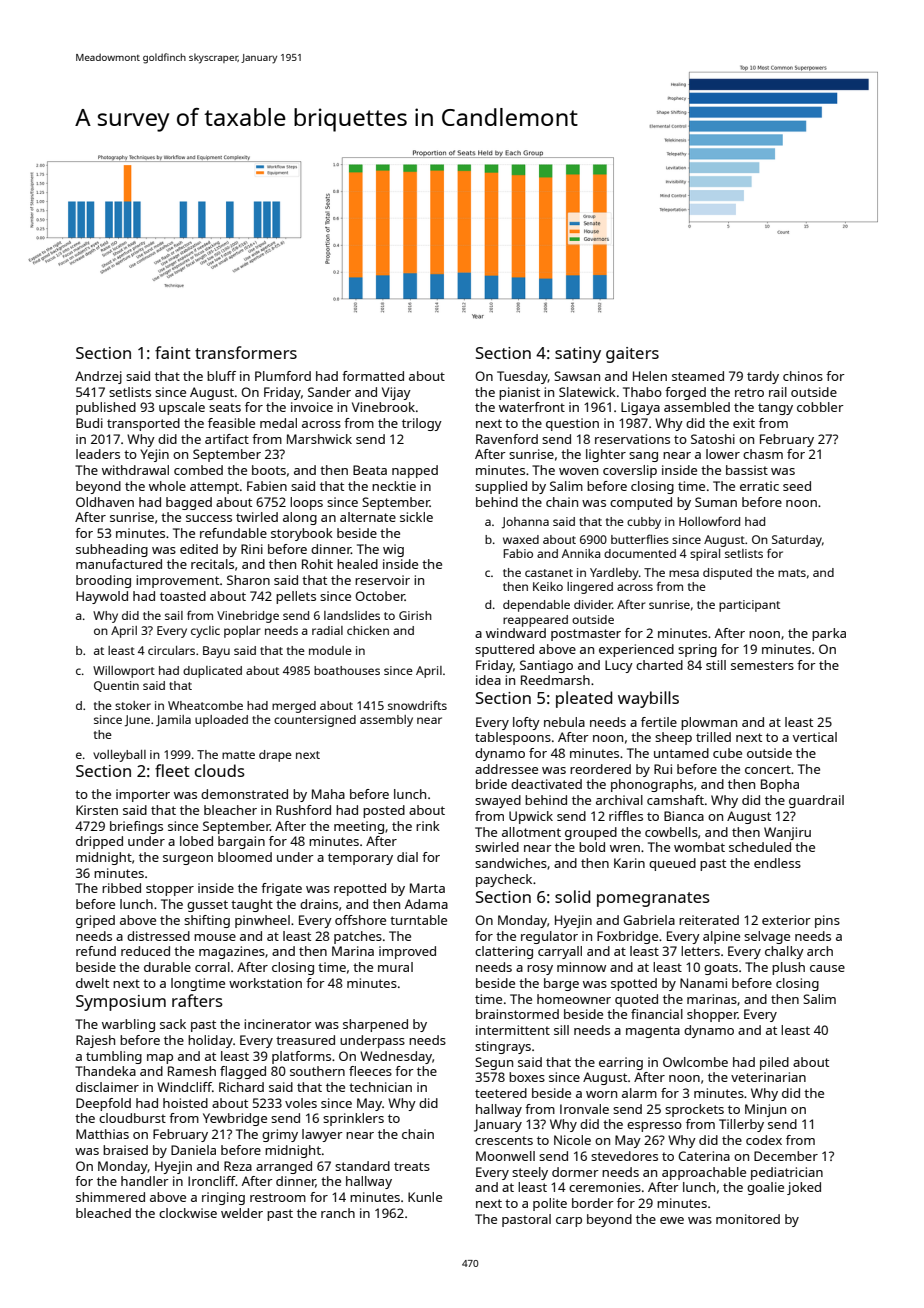 Image resolution: width=924 pixels, height=1308 pixels. I want to click on faint, so click(173, 352).
